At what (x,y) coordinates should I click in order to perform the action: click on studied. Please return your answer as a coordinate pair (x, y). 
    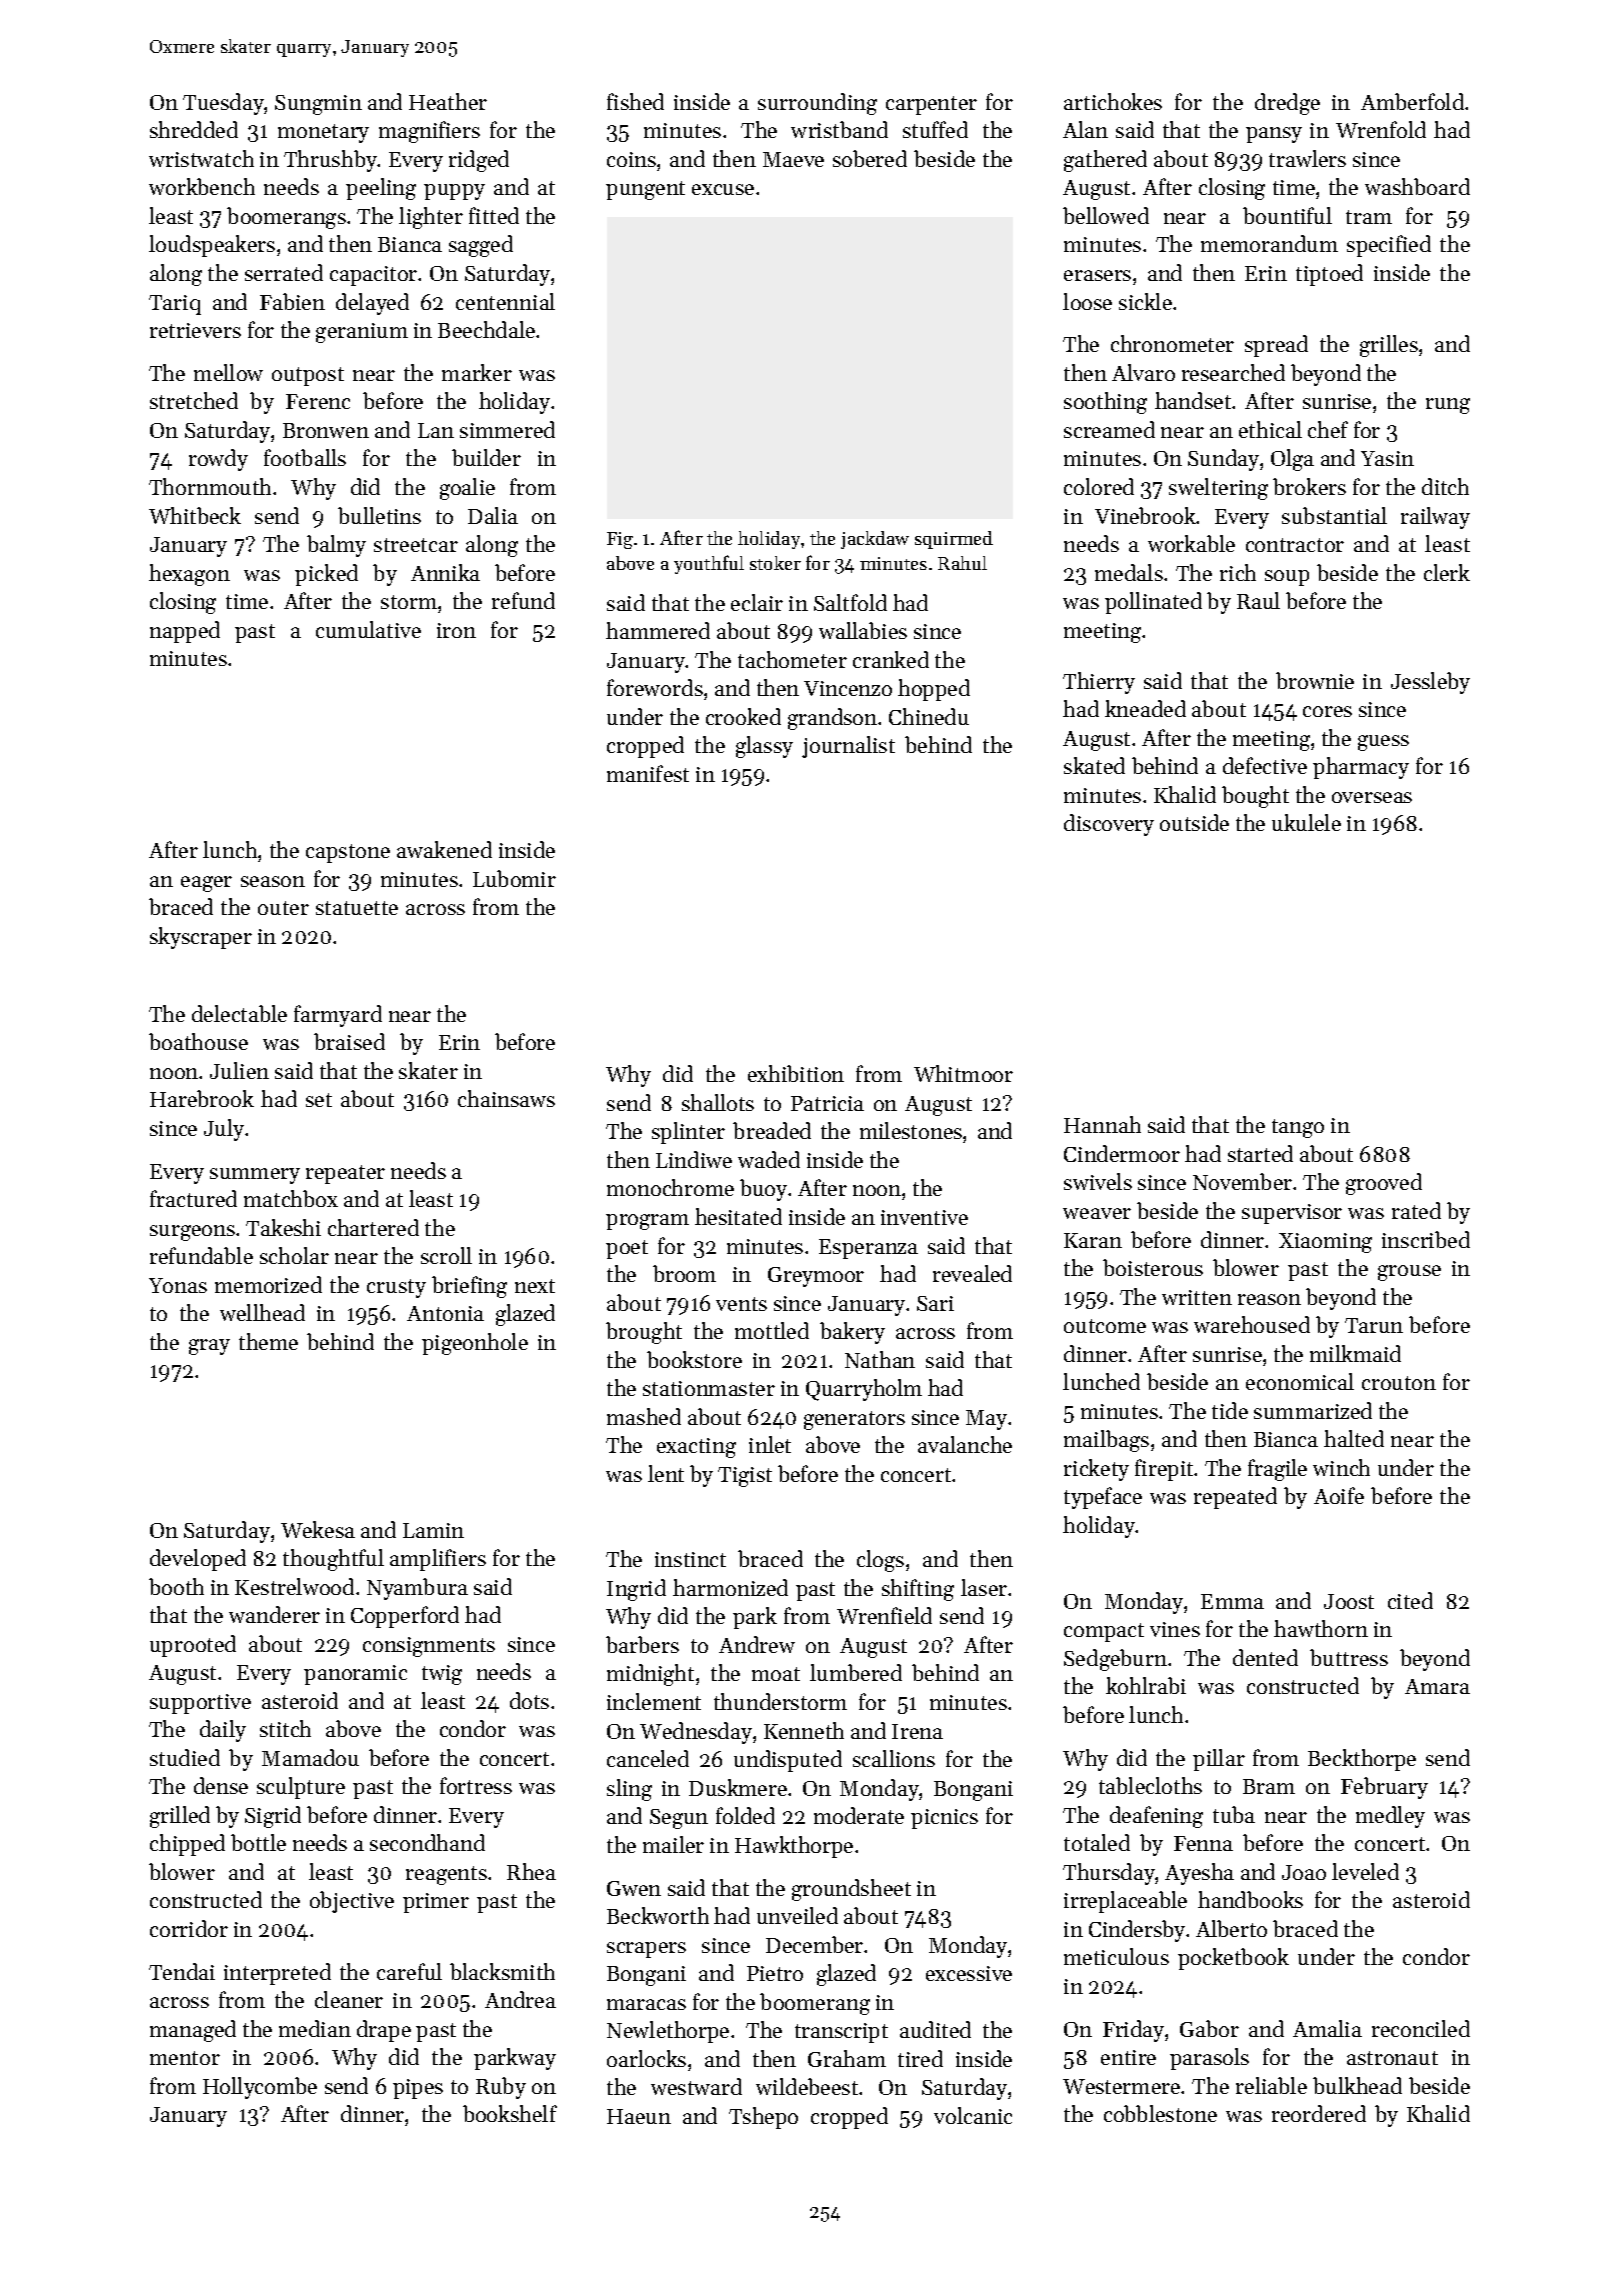
    Looking at the image, I should click on (185, 1757).
